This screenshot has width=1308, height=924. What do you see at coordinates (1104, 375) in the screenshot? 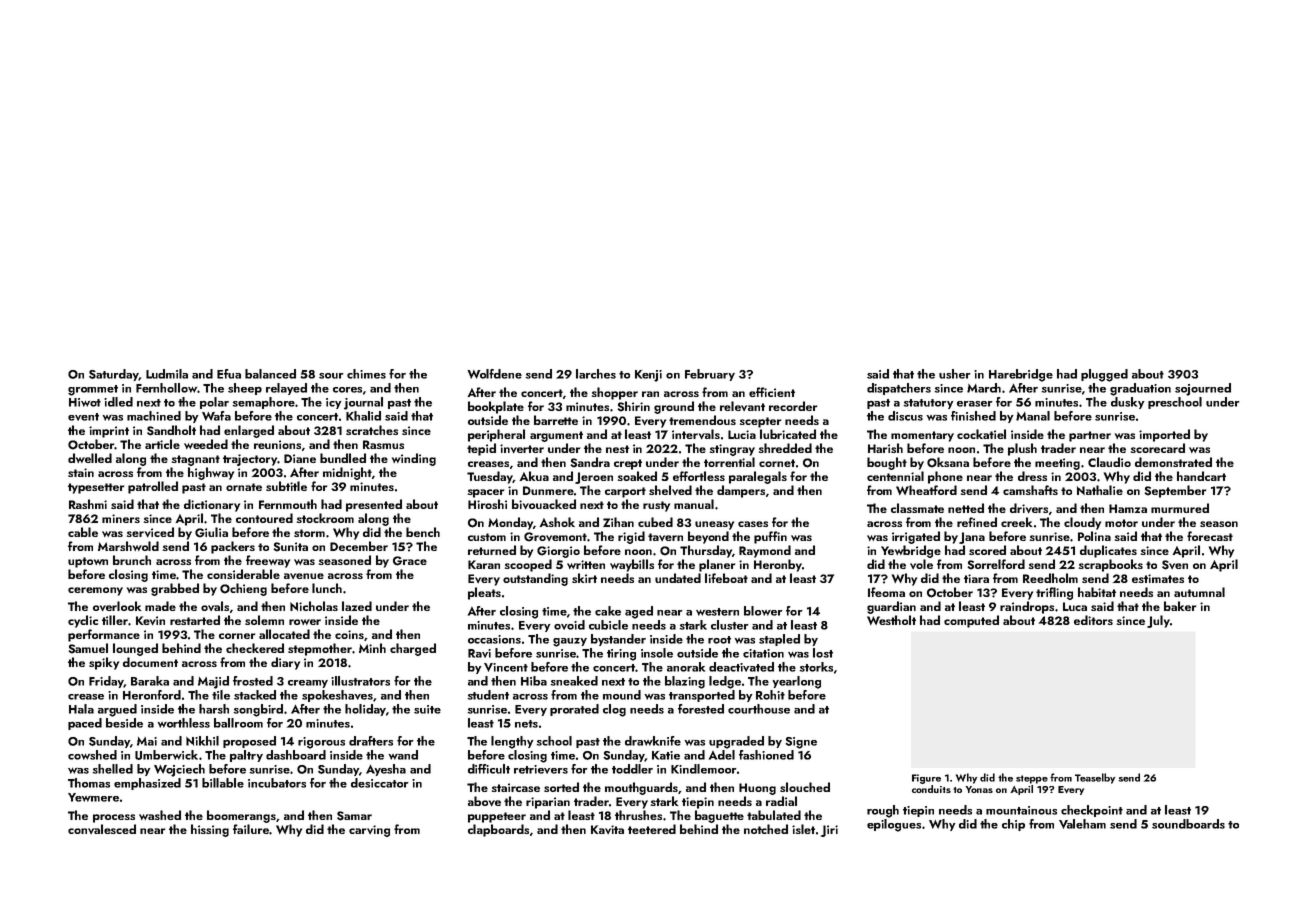
I see `plugged` at bounding box center [1104, 375].
